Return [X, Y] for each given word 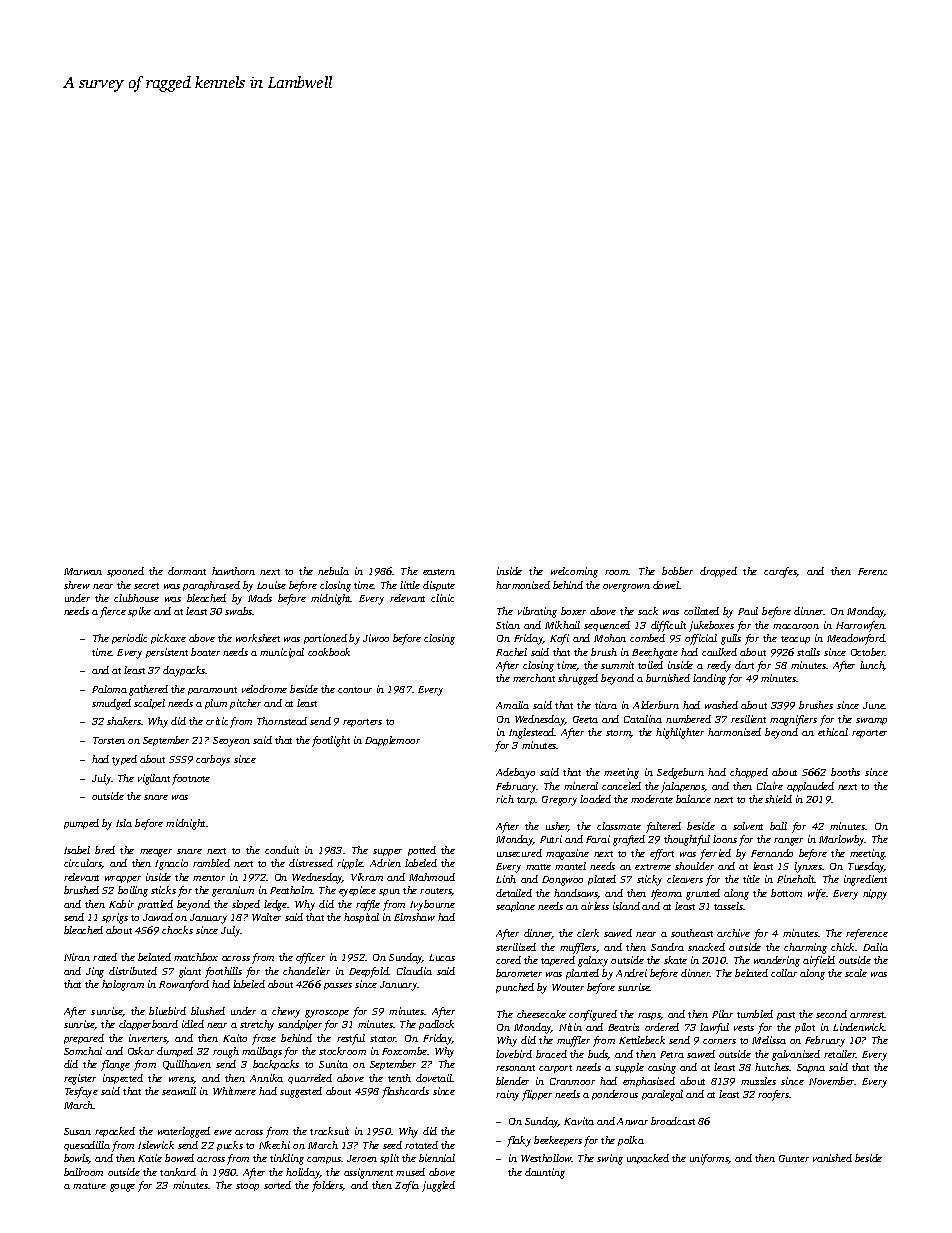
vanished [832, 1158]
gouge [122, 1188]
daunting [545, 1173]
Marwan [83, 571]
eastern [439, 572]
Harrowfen [860, 626]
